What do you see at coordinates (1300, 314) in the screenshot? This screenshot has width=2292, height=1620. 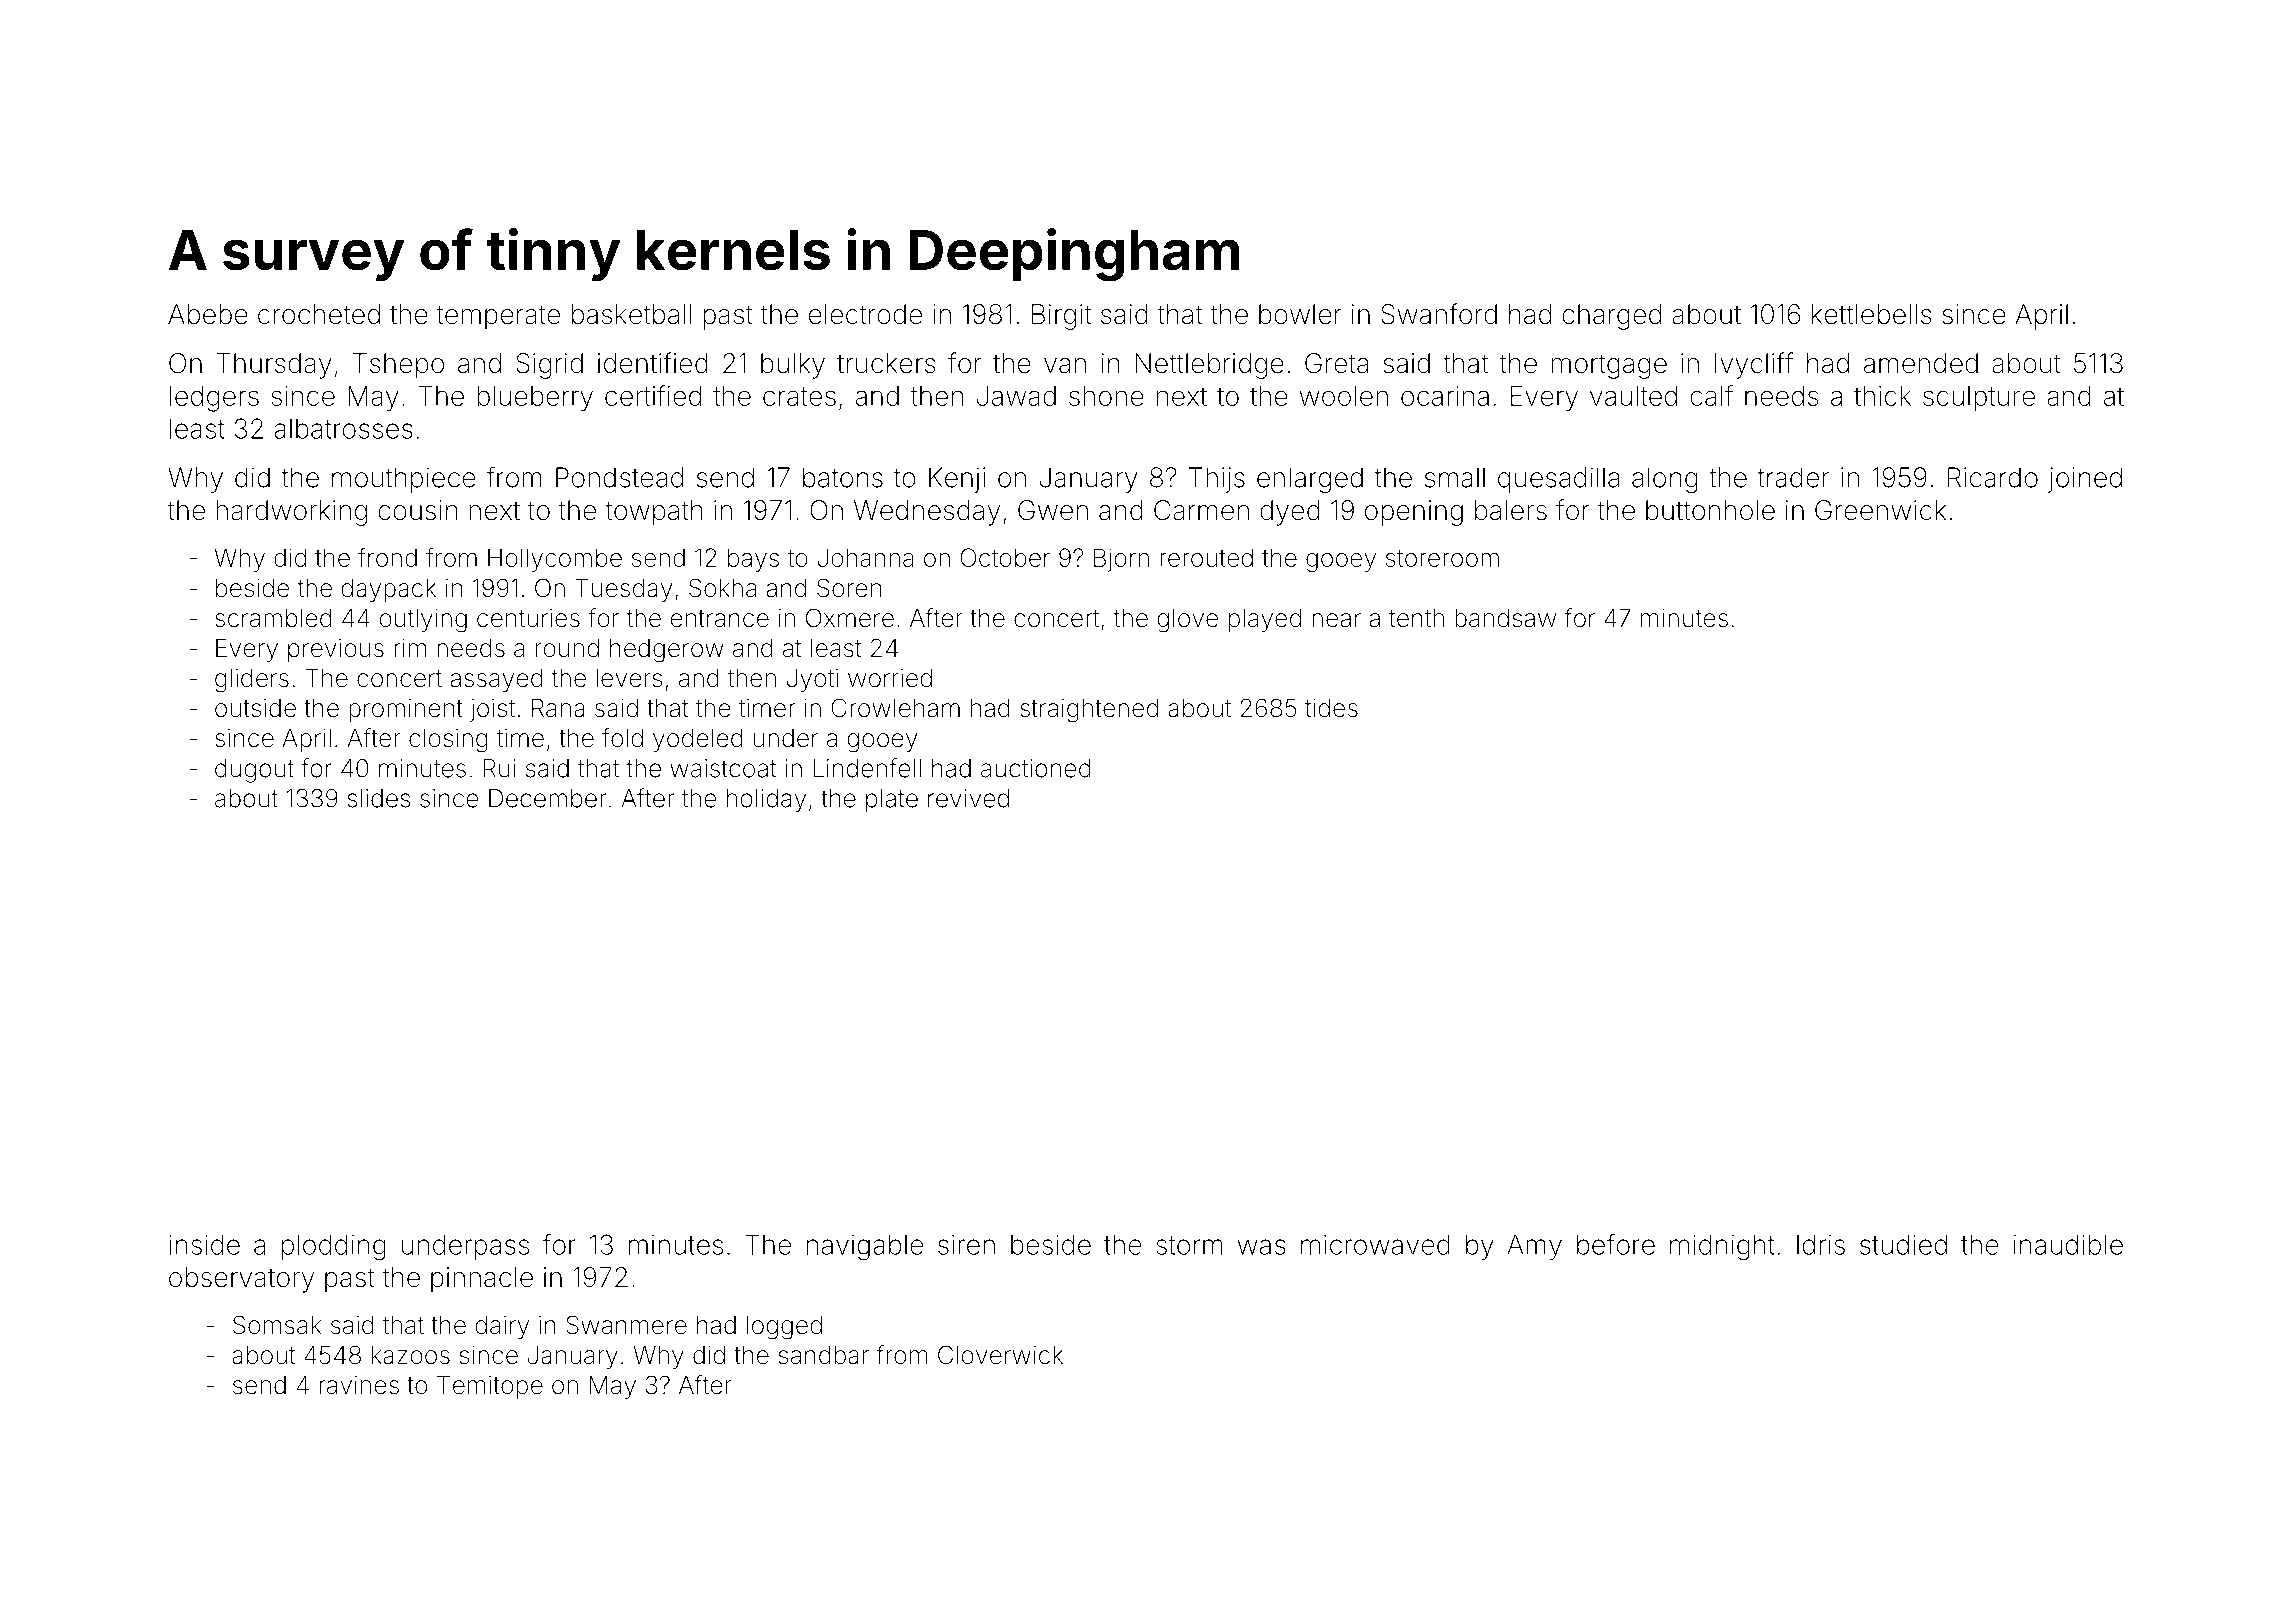 I see `bowler` at bounding box center [1300, 314].
